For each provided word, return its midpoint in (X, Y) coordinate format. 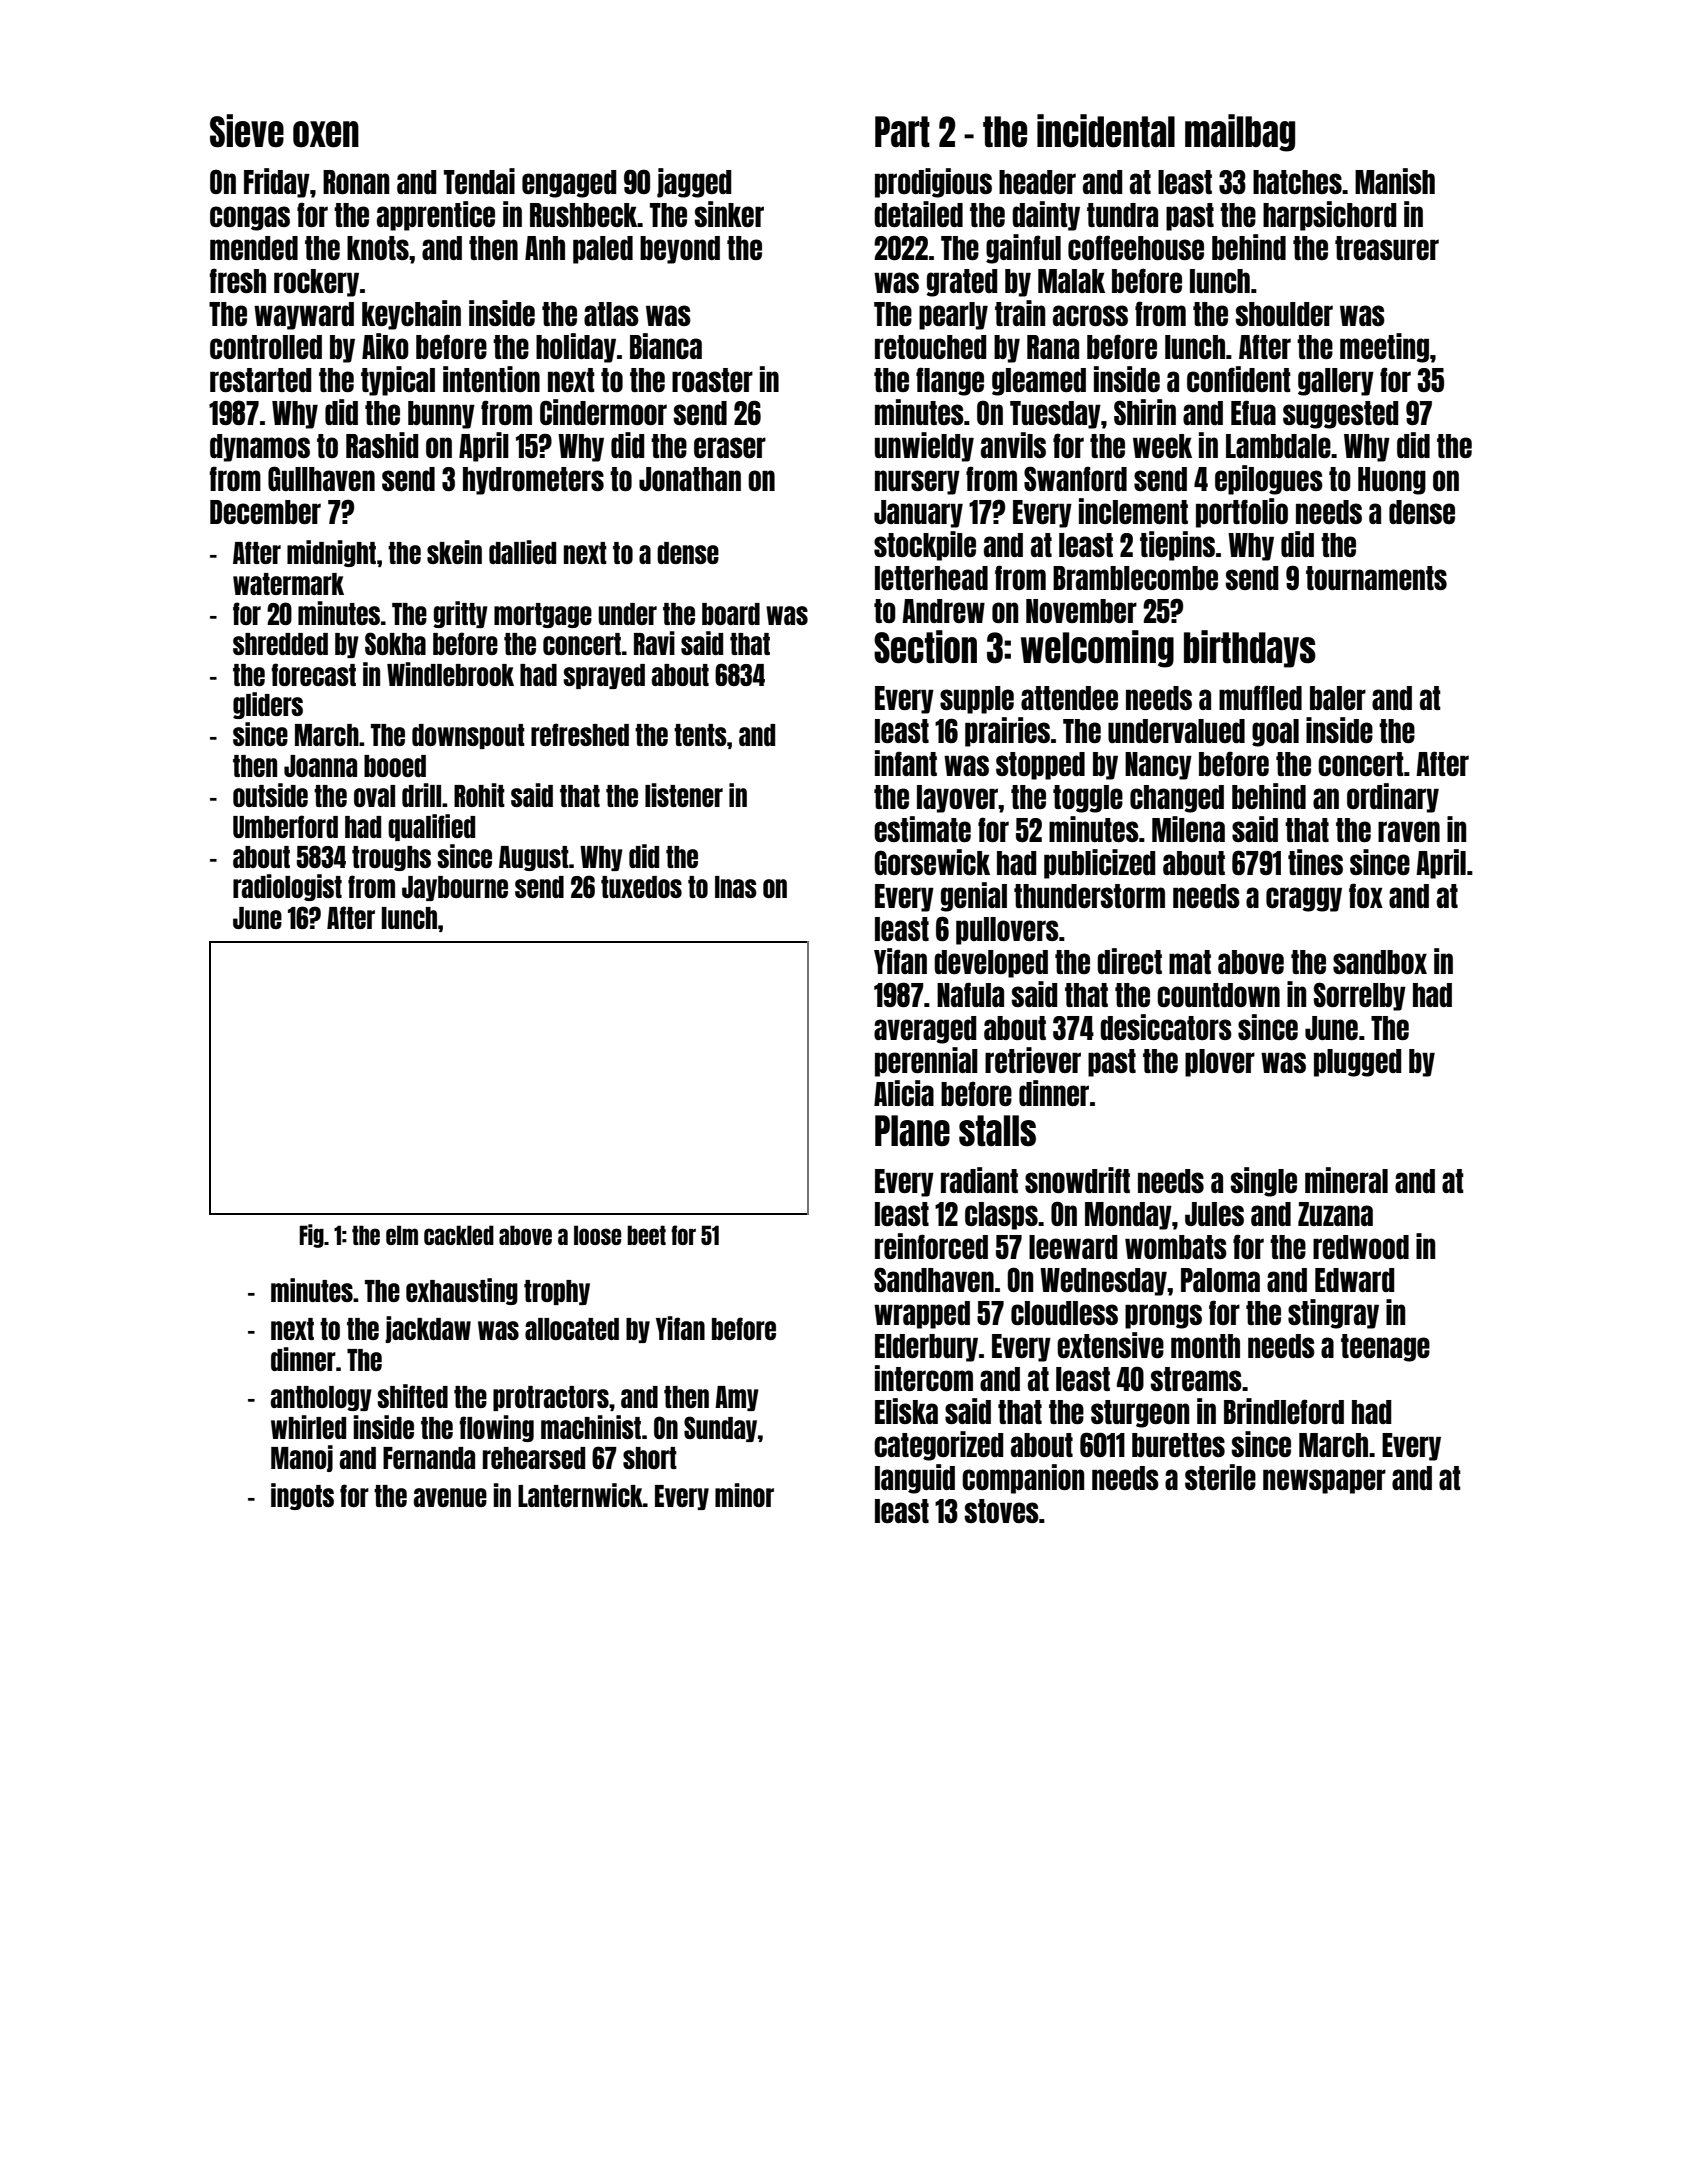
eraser (730, 447)
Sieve (247, 131)
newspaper (1324, 1481)
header (1037, 182)
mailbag (1240, 133)
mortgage (543, 615)
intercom (924, 1378)
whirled (308, 1427)
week (1162, 446)
